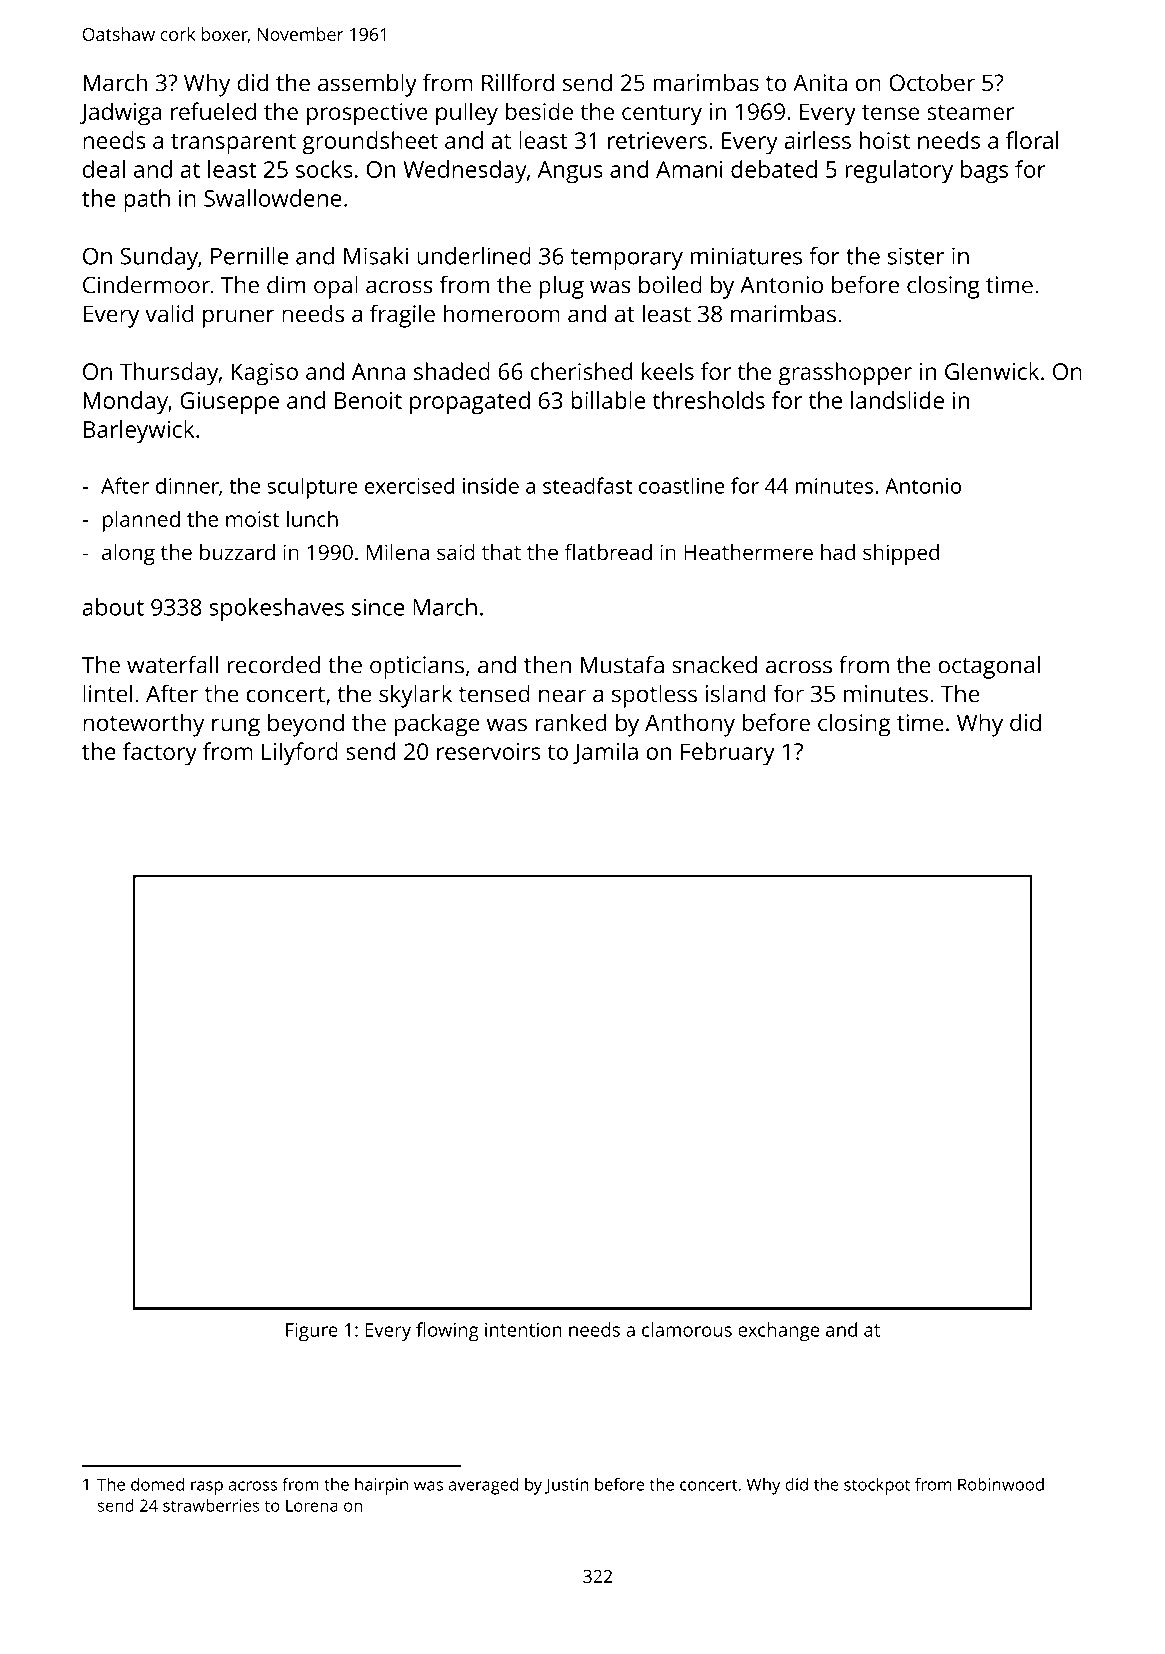 Image resolution: width=1165 pixels, height=1654 pixels. Describe the element at coordinates (160, 754) in the image. I see `factory` at that location.
